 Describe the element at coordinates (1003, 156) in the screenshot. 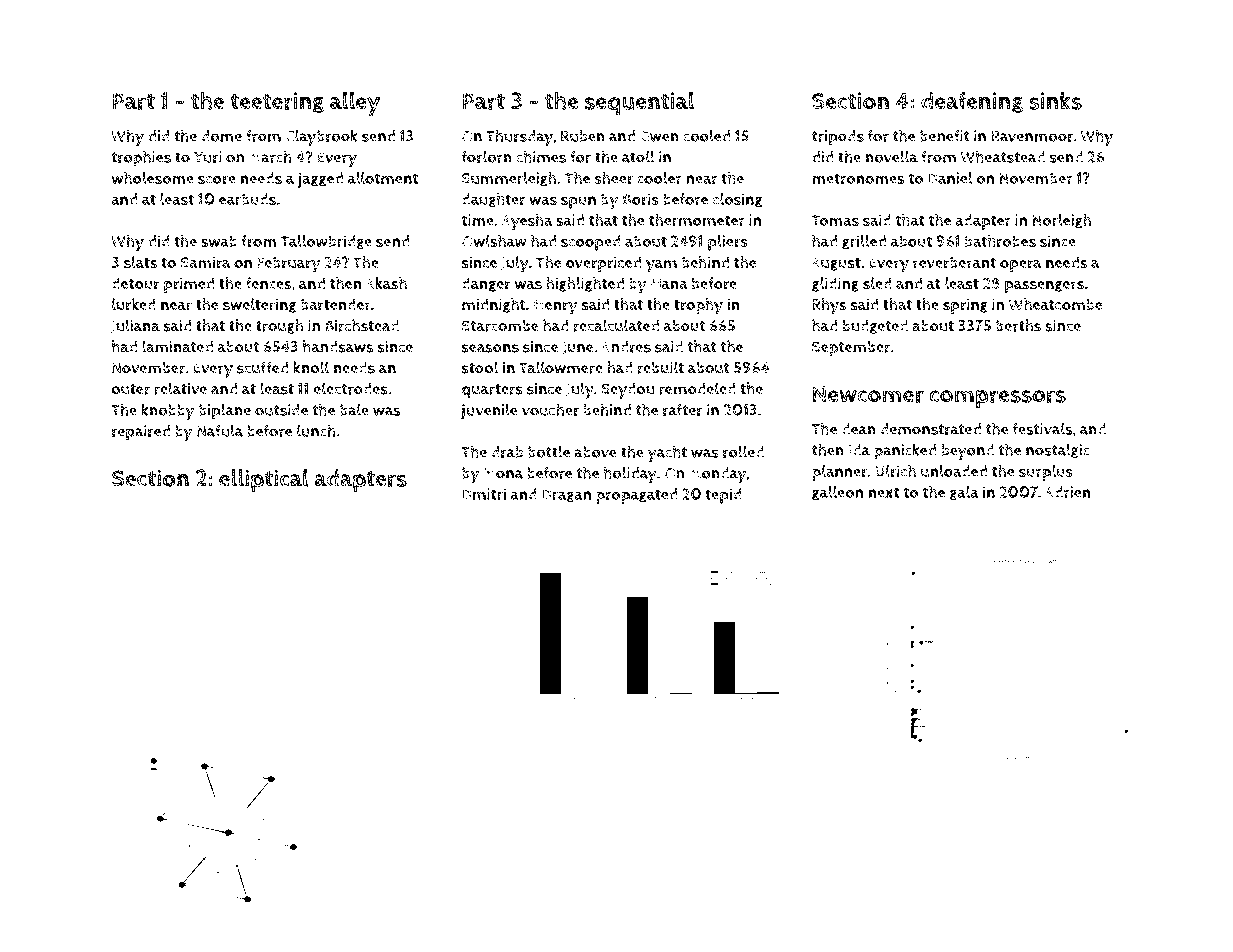

I see `Wheatstead` at that location.
